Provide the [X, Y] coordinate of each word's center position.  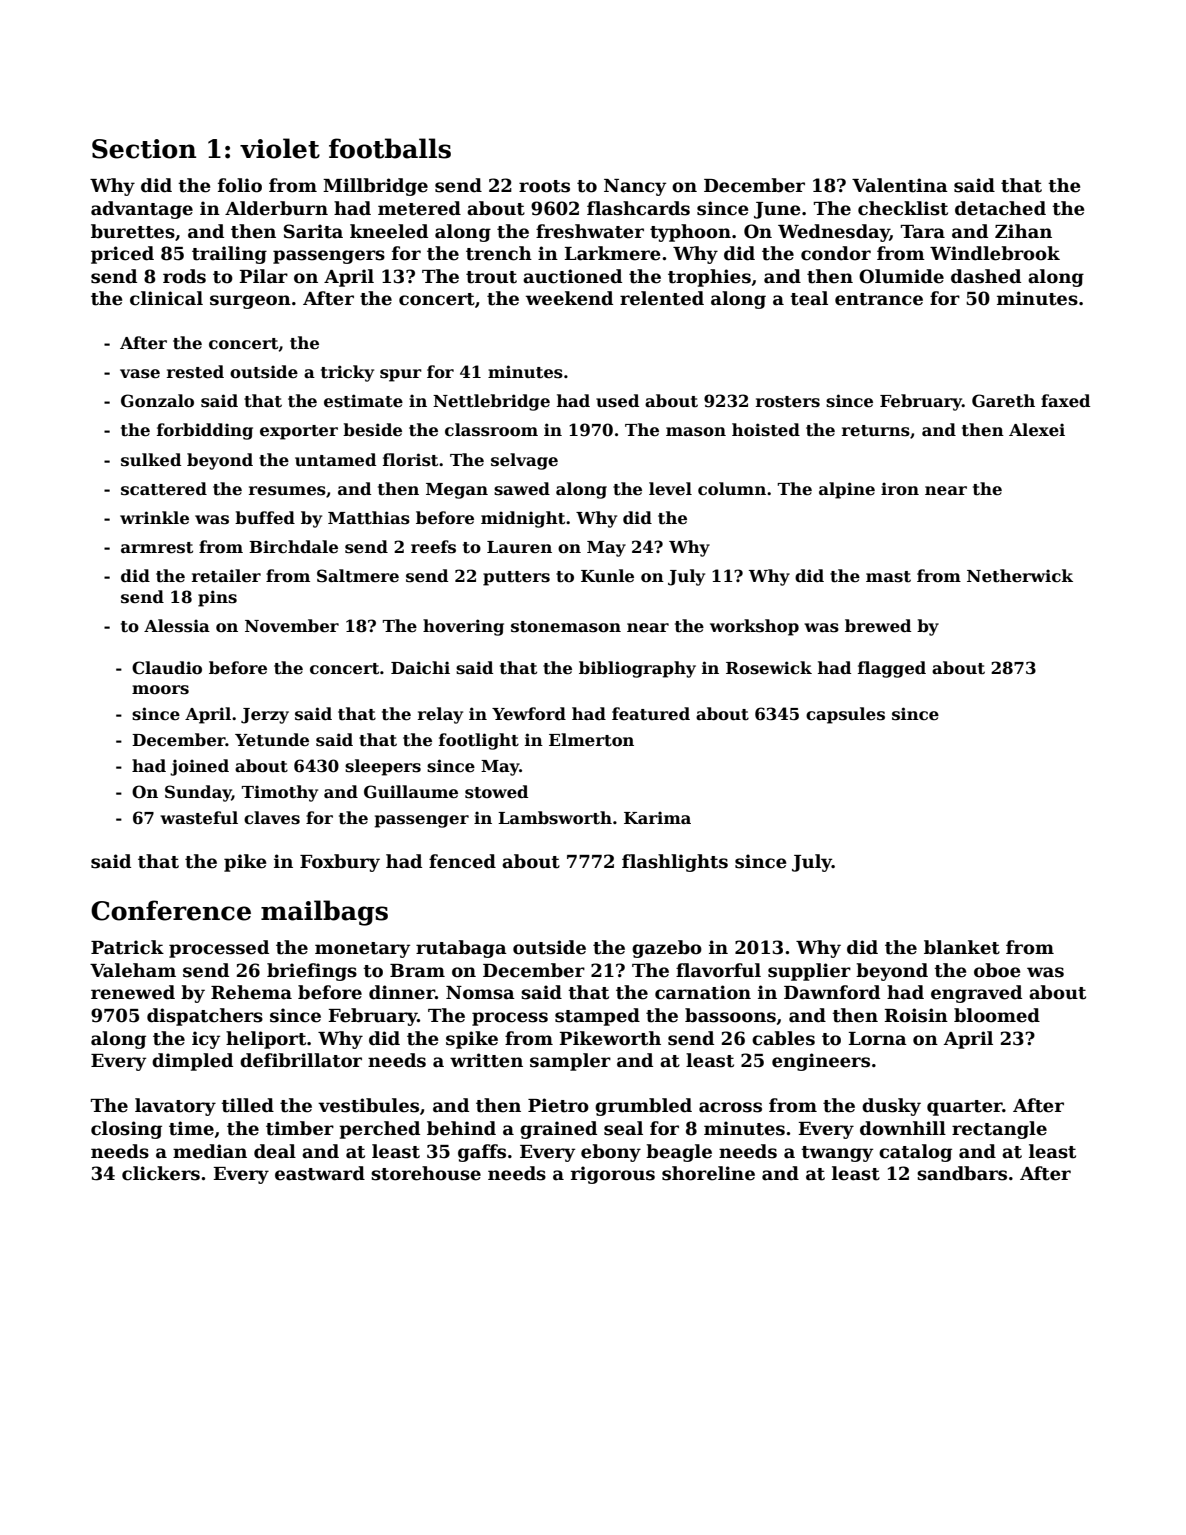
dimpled [192, 1062]
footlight [479, 741]
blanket [962, 947]
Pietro [558, 1105]
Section [144, 149]
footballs [390, 148]
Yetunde [272, 740]
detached [1000, 208]
